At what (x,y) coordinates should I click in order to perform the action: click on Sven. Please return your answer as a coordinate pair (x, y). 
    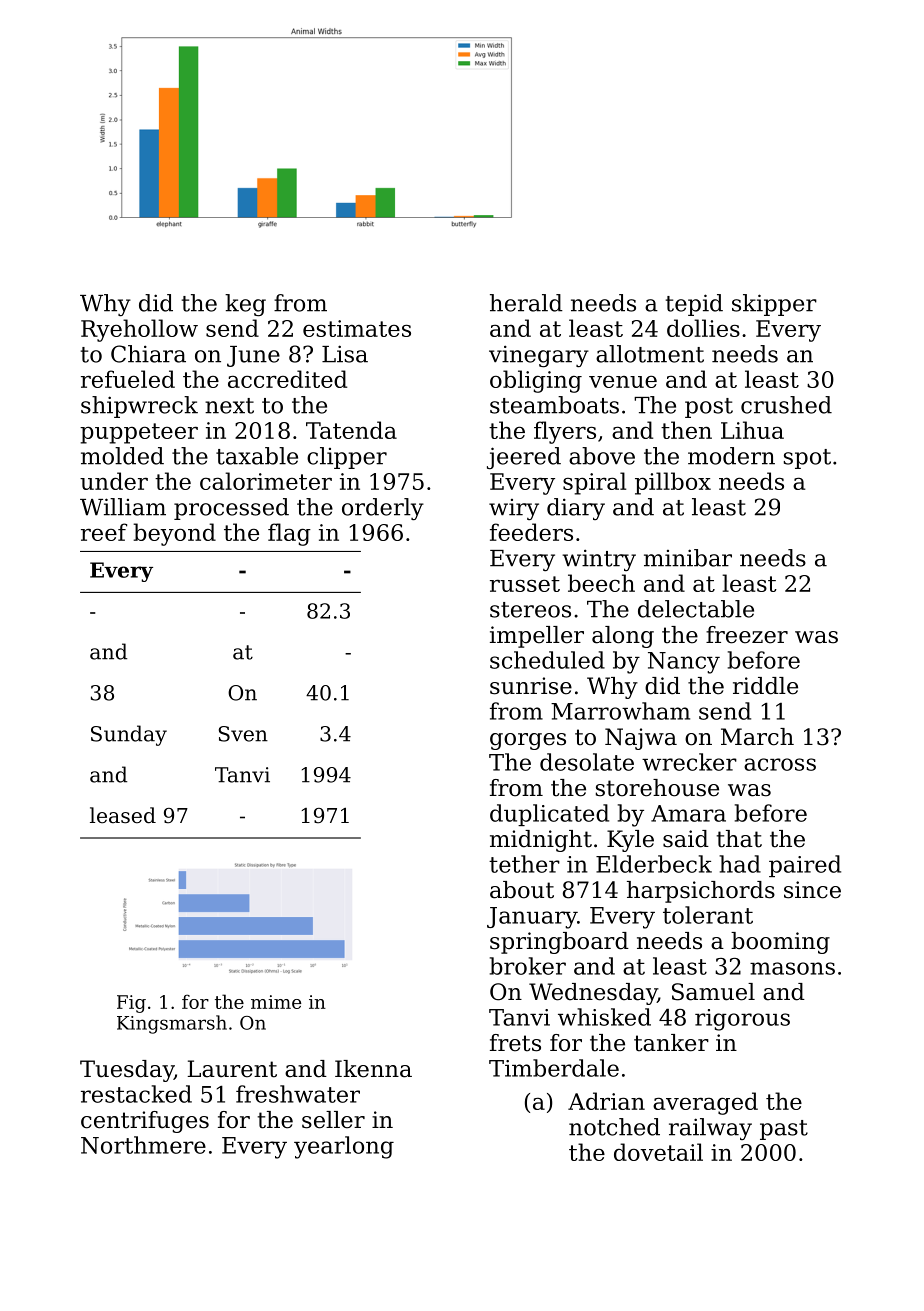
    Looking at the image, I should click on (243, 734).
